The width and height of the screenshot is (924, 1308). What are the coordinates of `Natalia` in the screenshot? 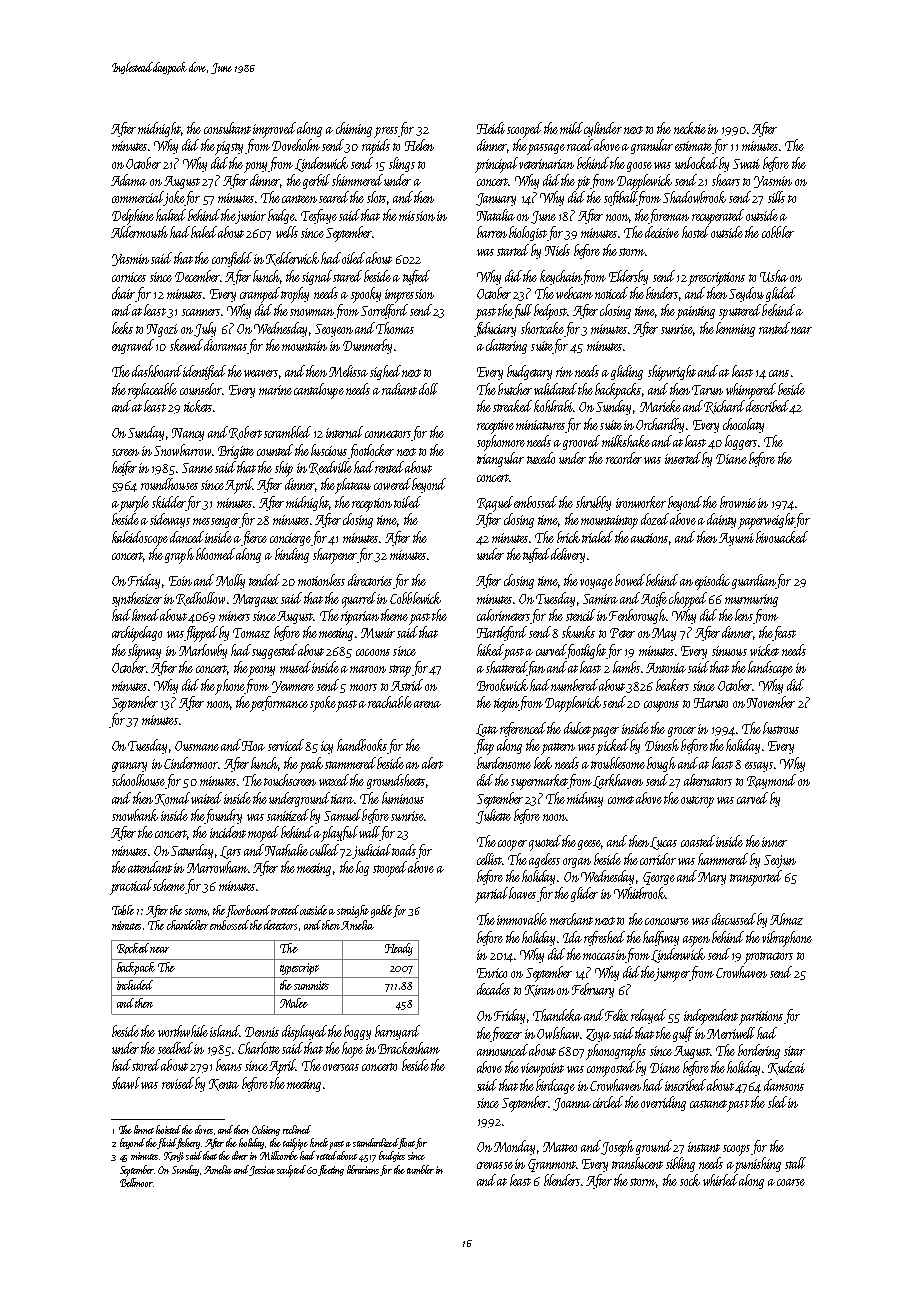 It's located at (496, 215).
